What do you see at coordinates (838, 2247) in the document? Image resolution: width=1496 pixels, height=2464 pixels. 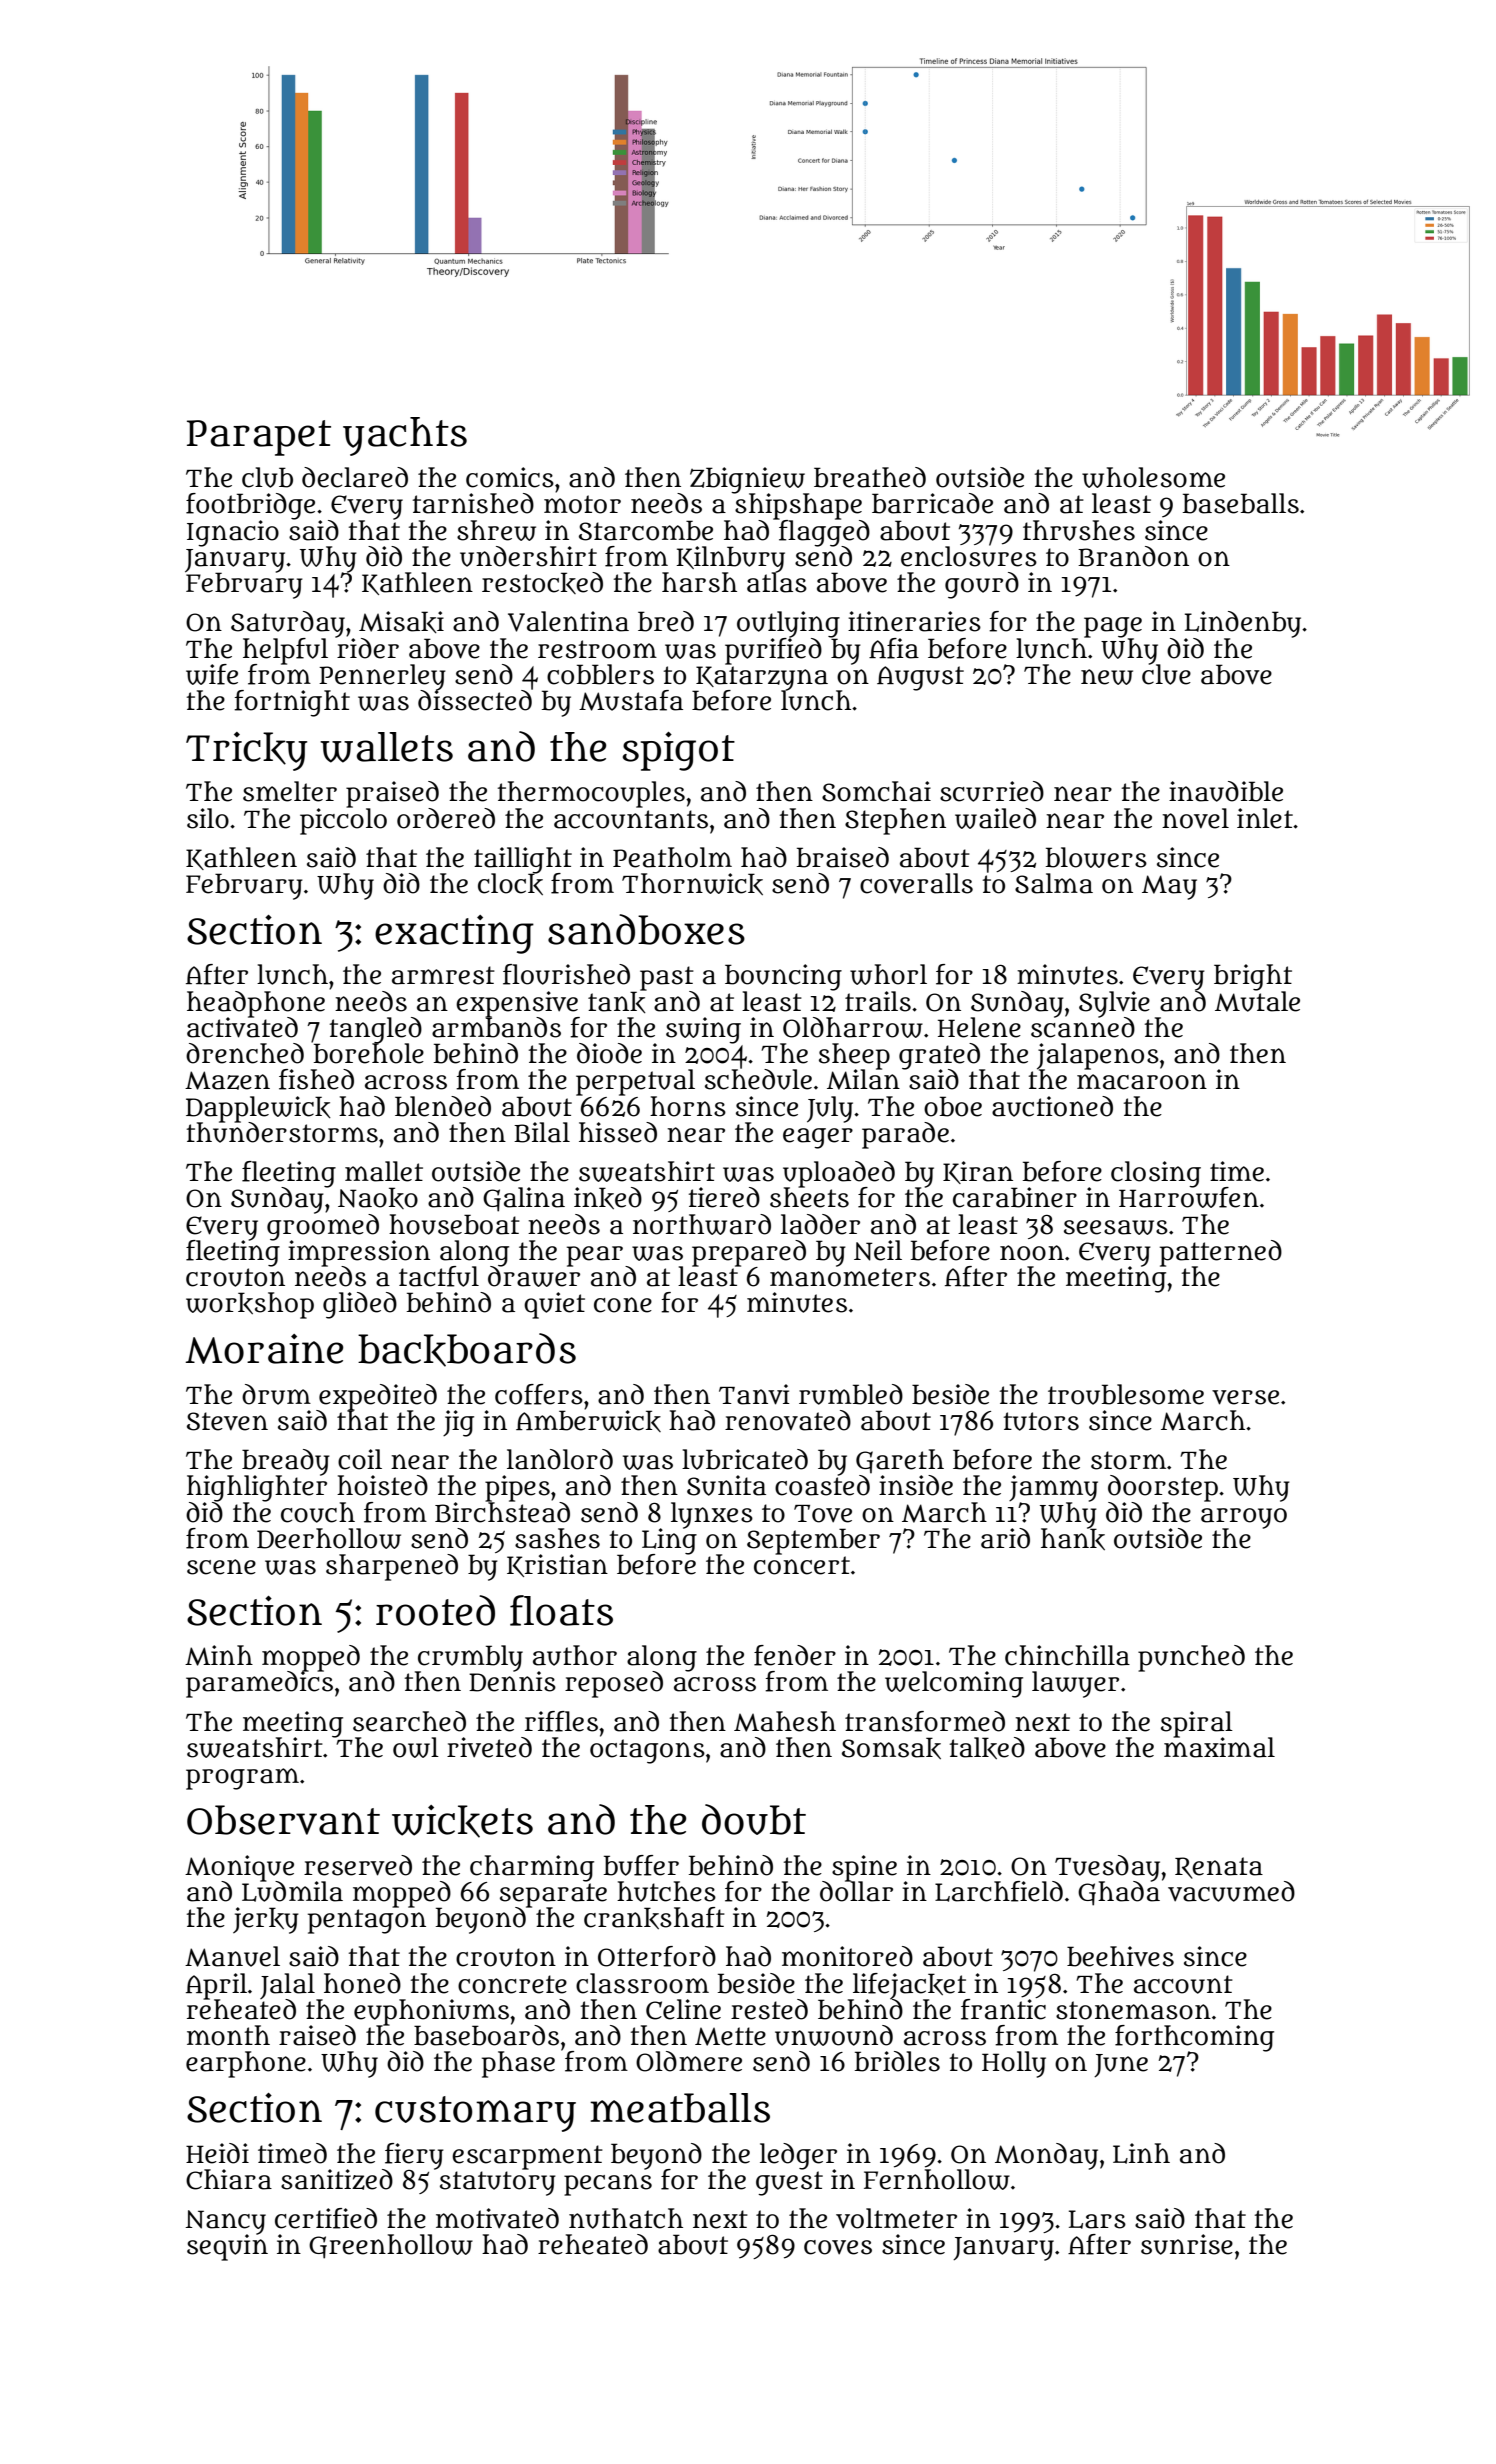 I see `coves` at bounding box center [838, 2247].
